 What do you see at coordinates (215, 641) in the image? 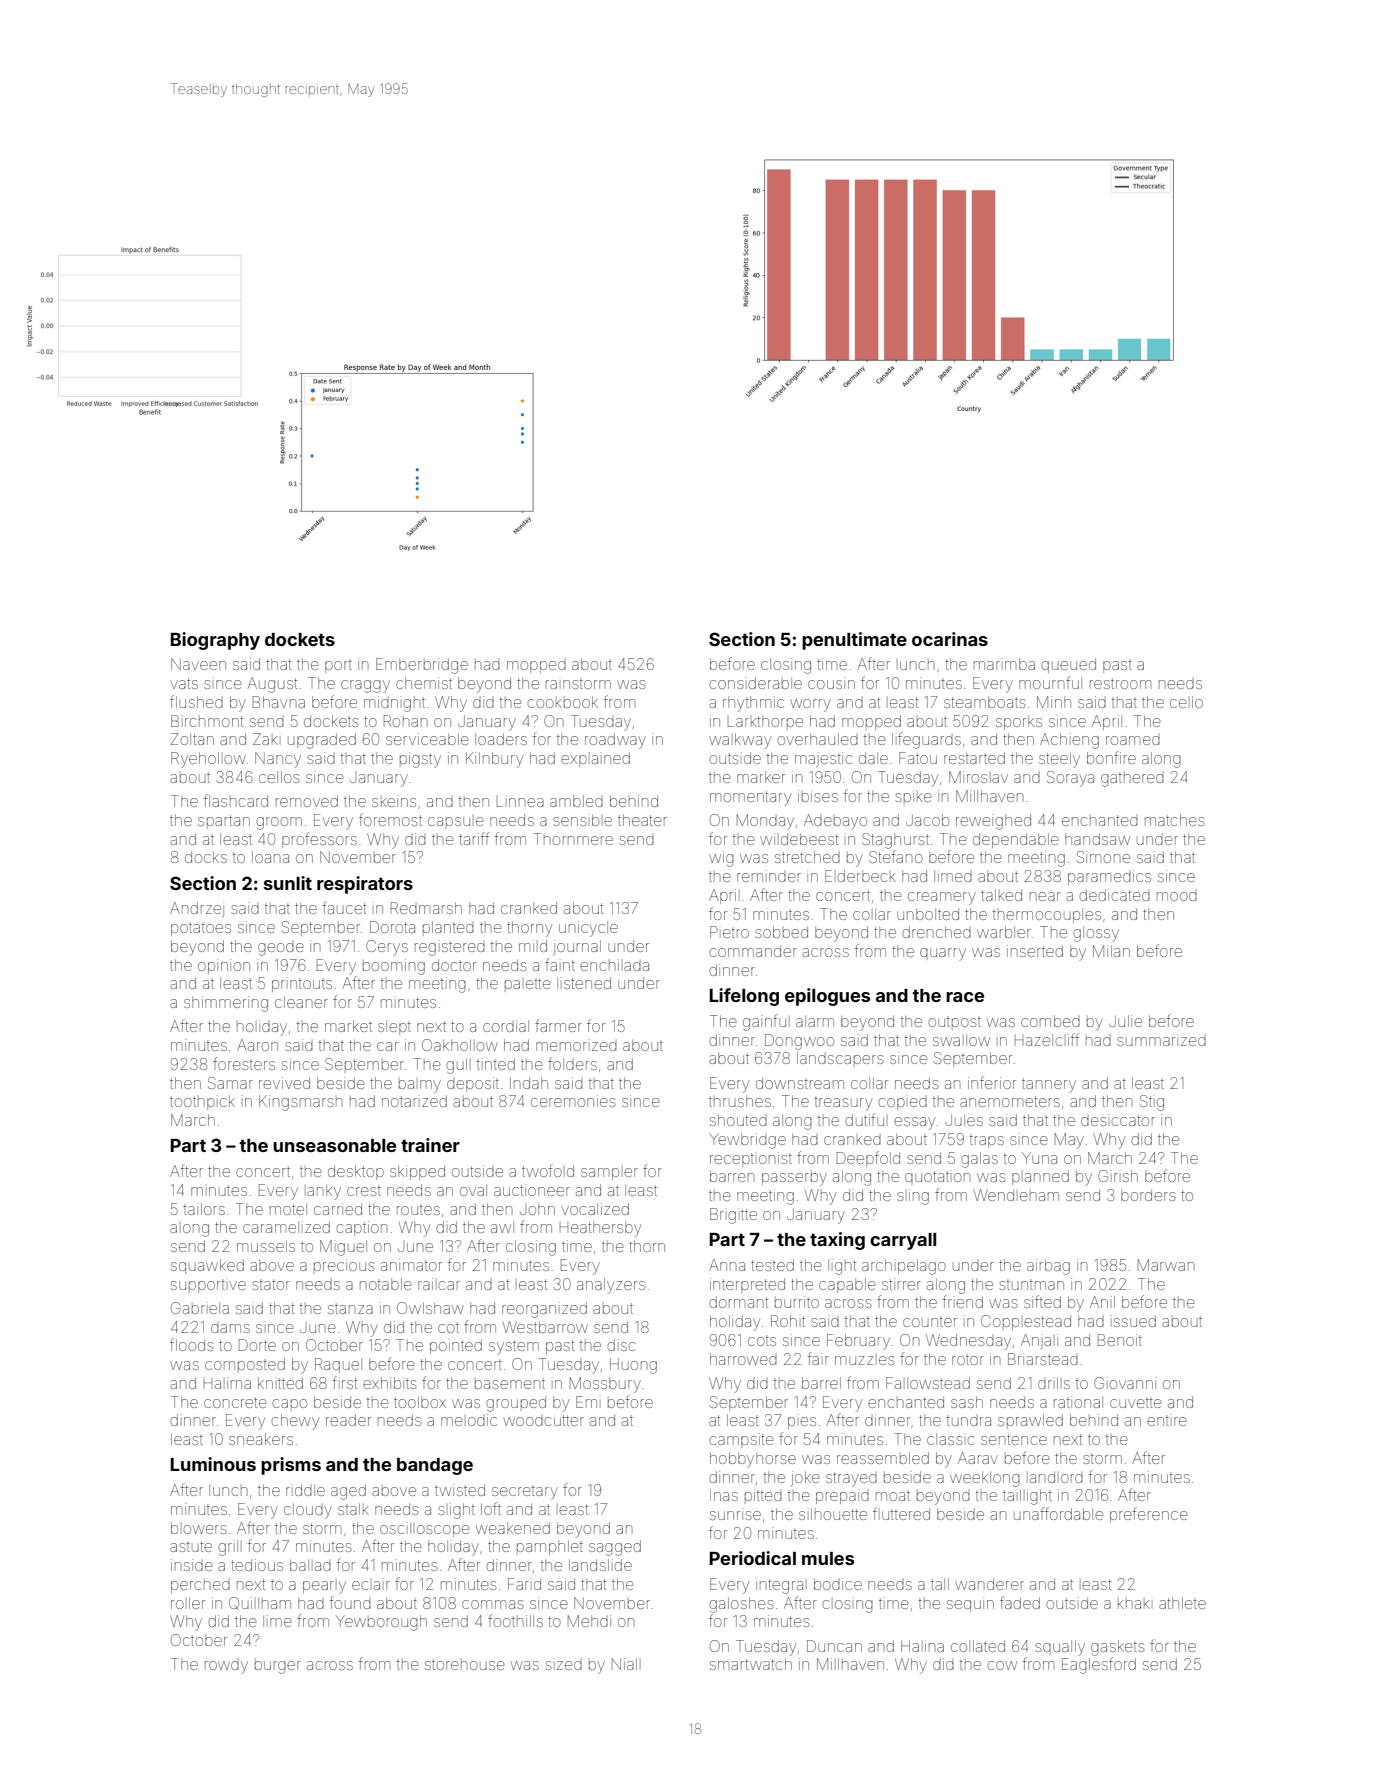
I see `Biography` at bounding box center [215, 641].
